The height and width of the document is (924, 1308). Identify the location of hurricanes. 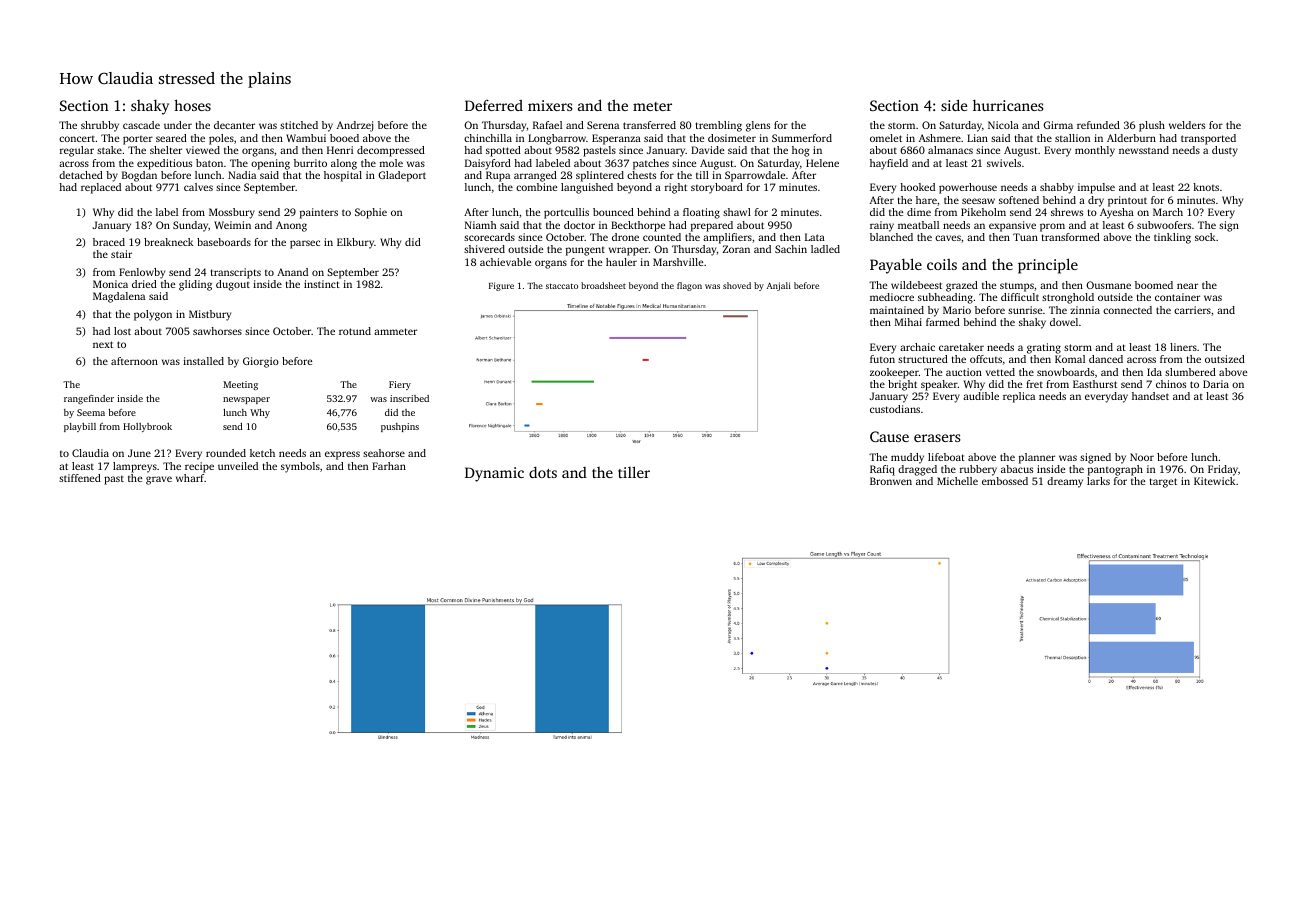
(1008, 105).
